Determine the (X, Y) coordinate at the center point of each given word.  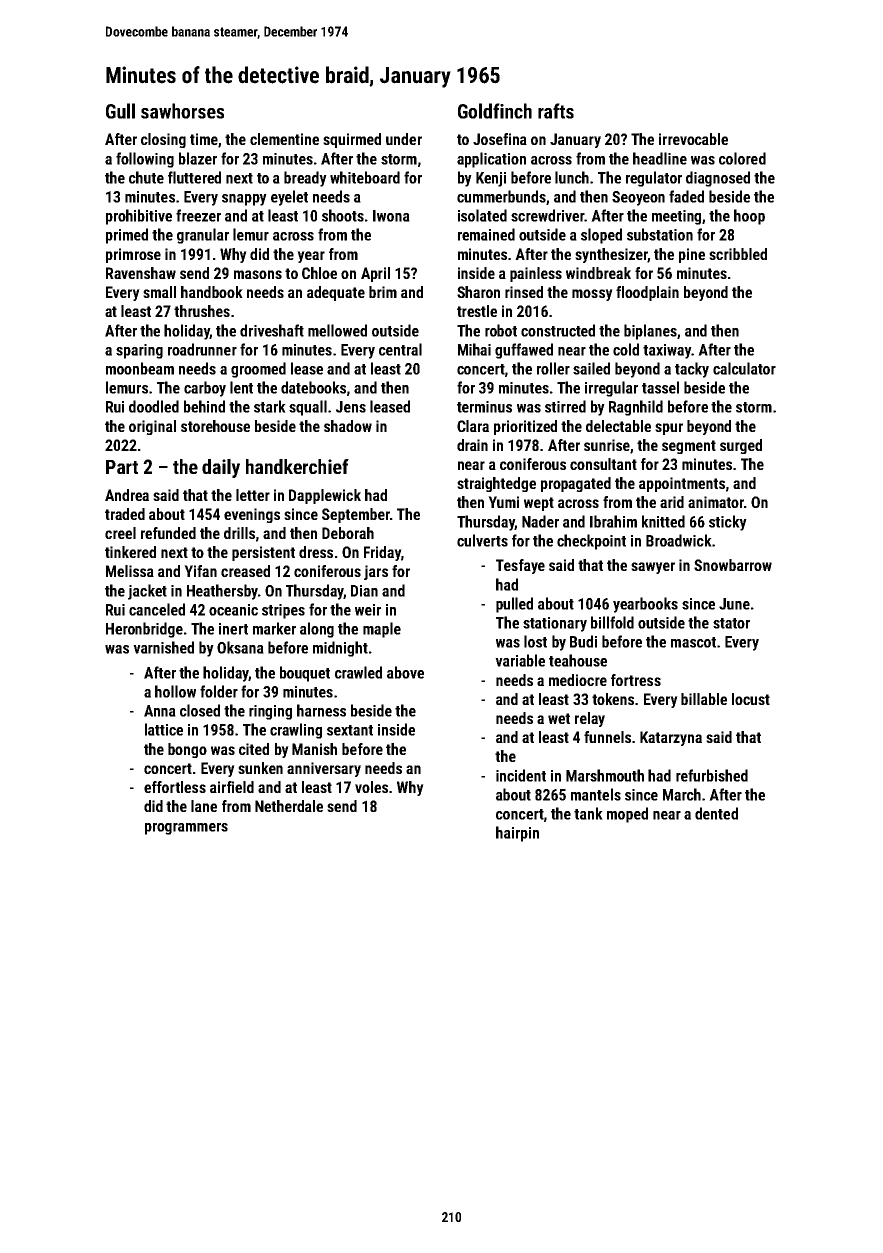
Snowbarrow (733, 565)
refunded (168, 533)
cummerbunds (501, 196)
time (204, 139)
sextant (350, 730)
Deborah (348, 533)
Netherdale (289, 806)
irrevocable (693, 139)
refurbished (712, 775)
